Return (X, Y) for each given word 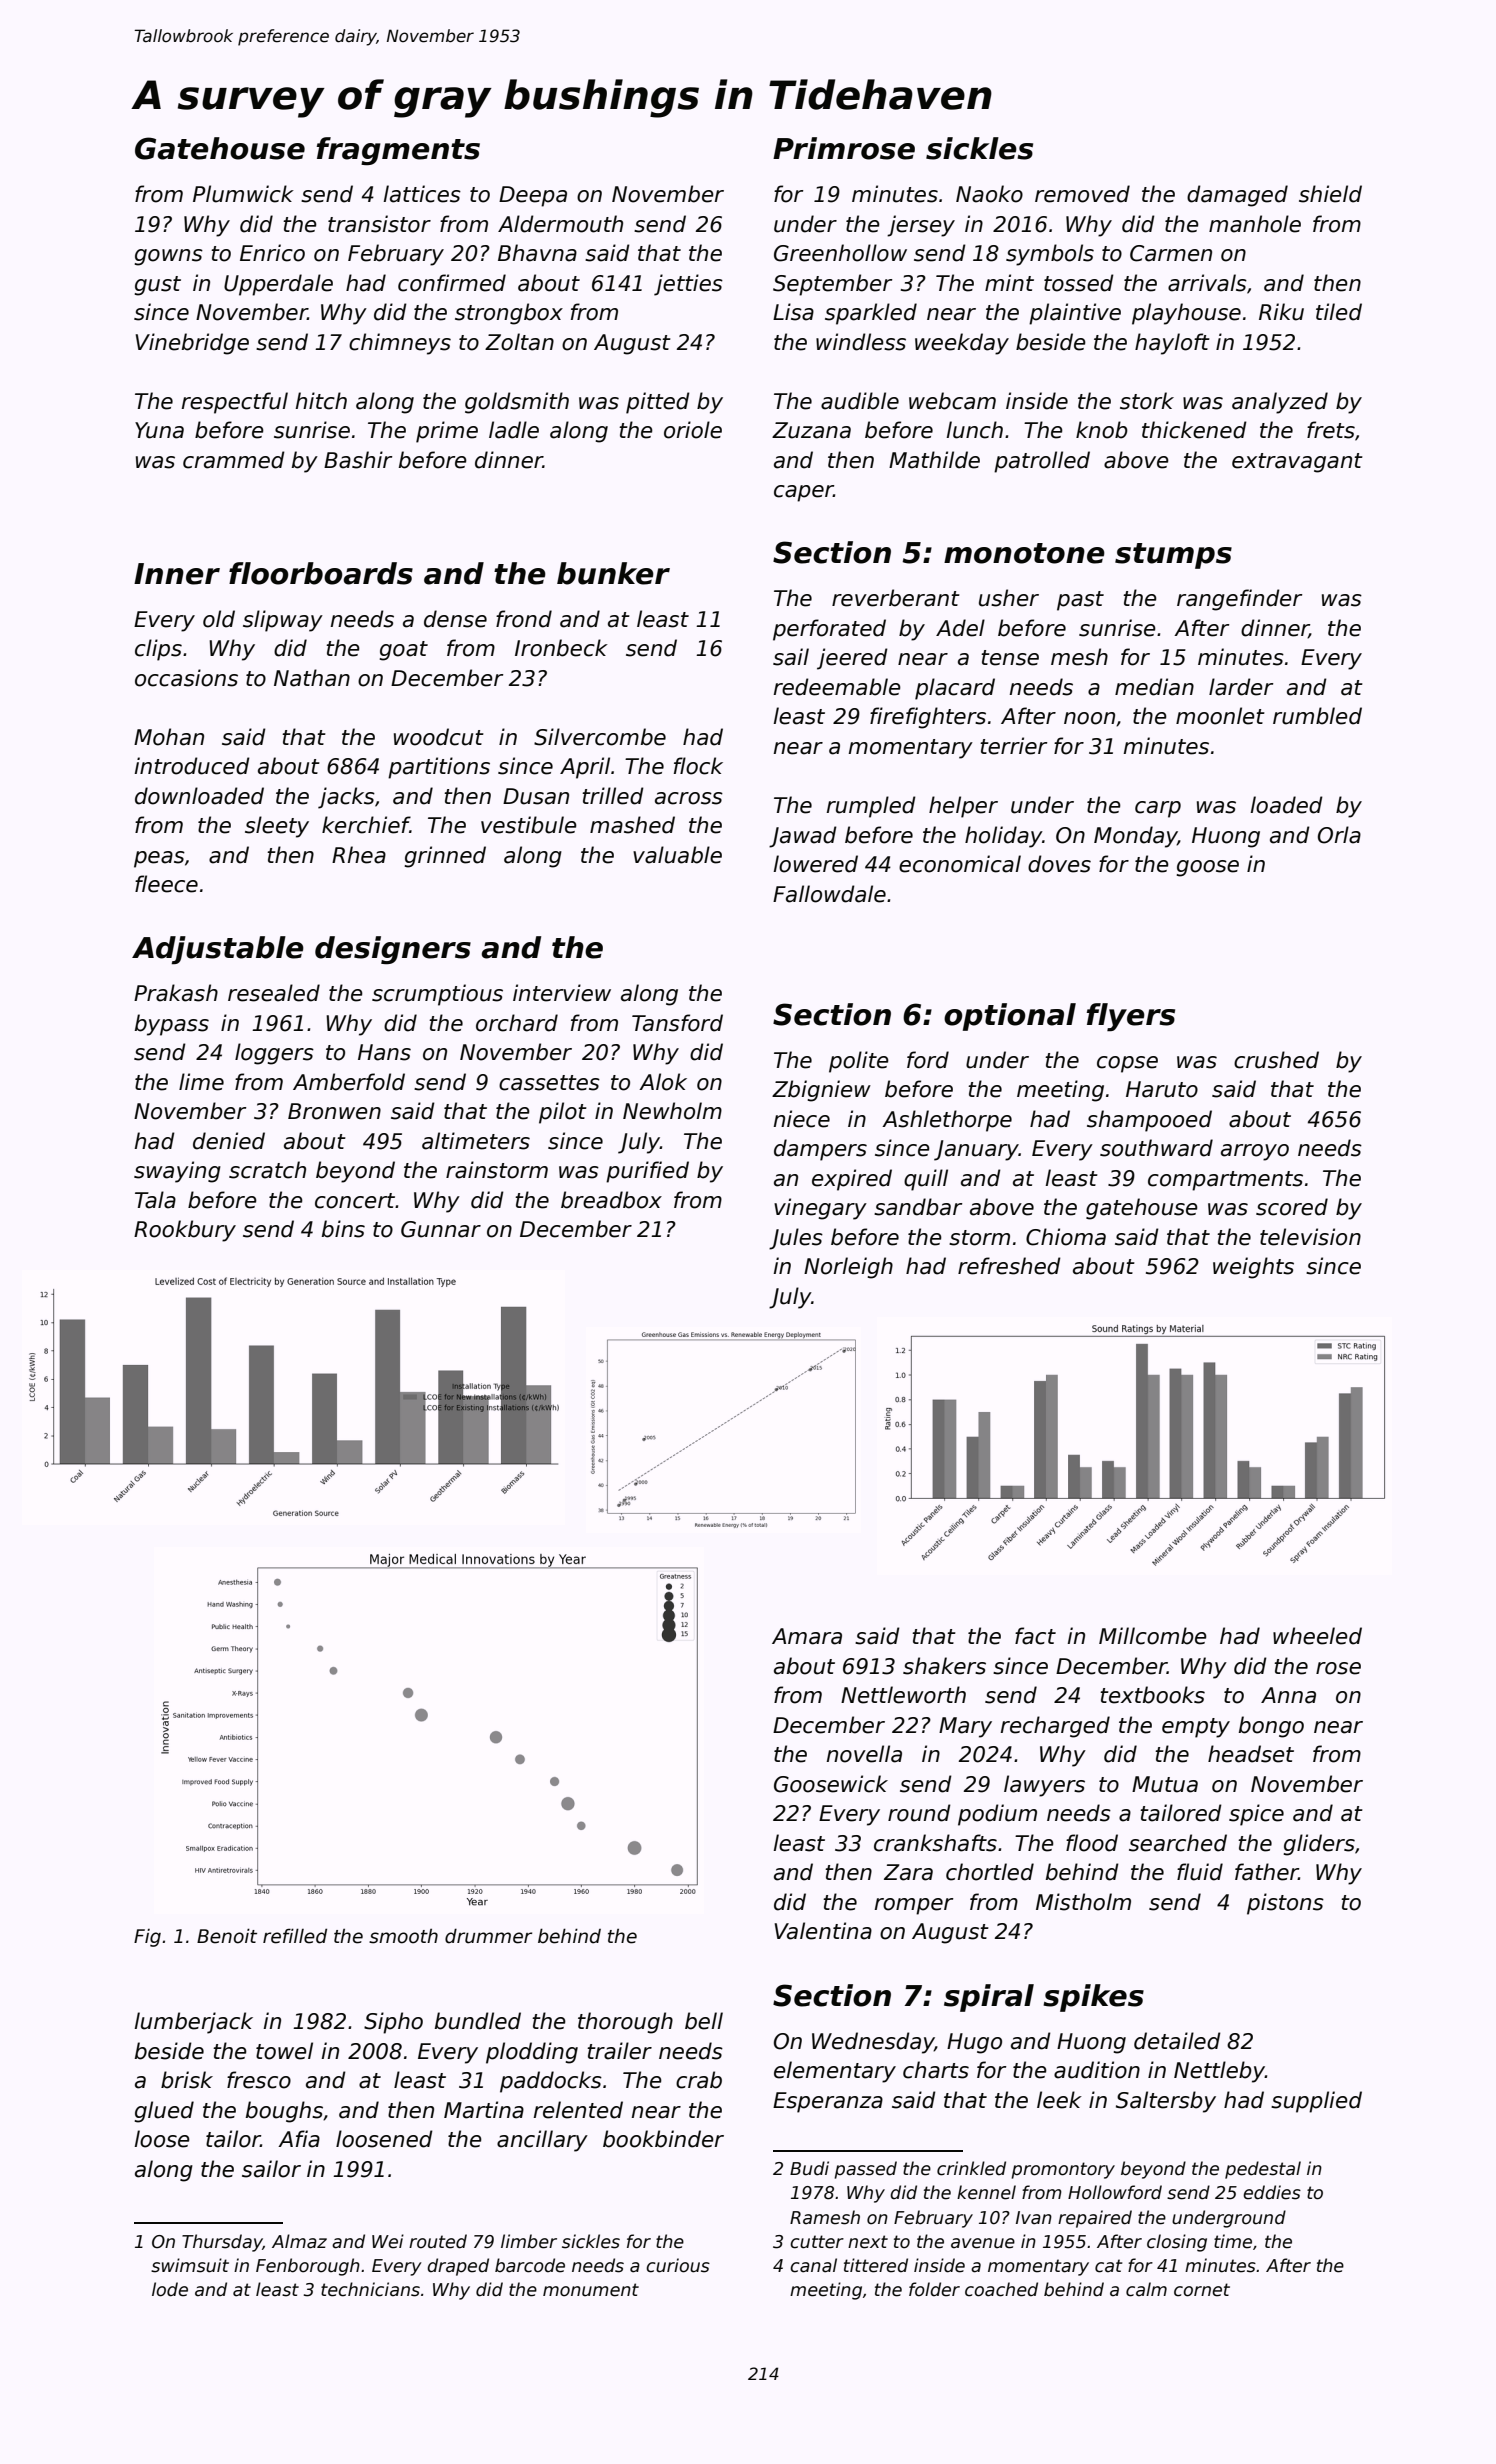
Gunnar (441, 1229)
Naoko (989, 194)
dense (455, 619)
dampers (820, 1150)
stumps (1173, 556)
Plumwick (243, 194)
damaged (1237, 196)
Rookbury (185, 1231)
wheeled (1317, 1636)
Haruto (1162, 1089)
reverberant (896, 598)
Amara (807, 1636)
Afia (299, 2139)
